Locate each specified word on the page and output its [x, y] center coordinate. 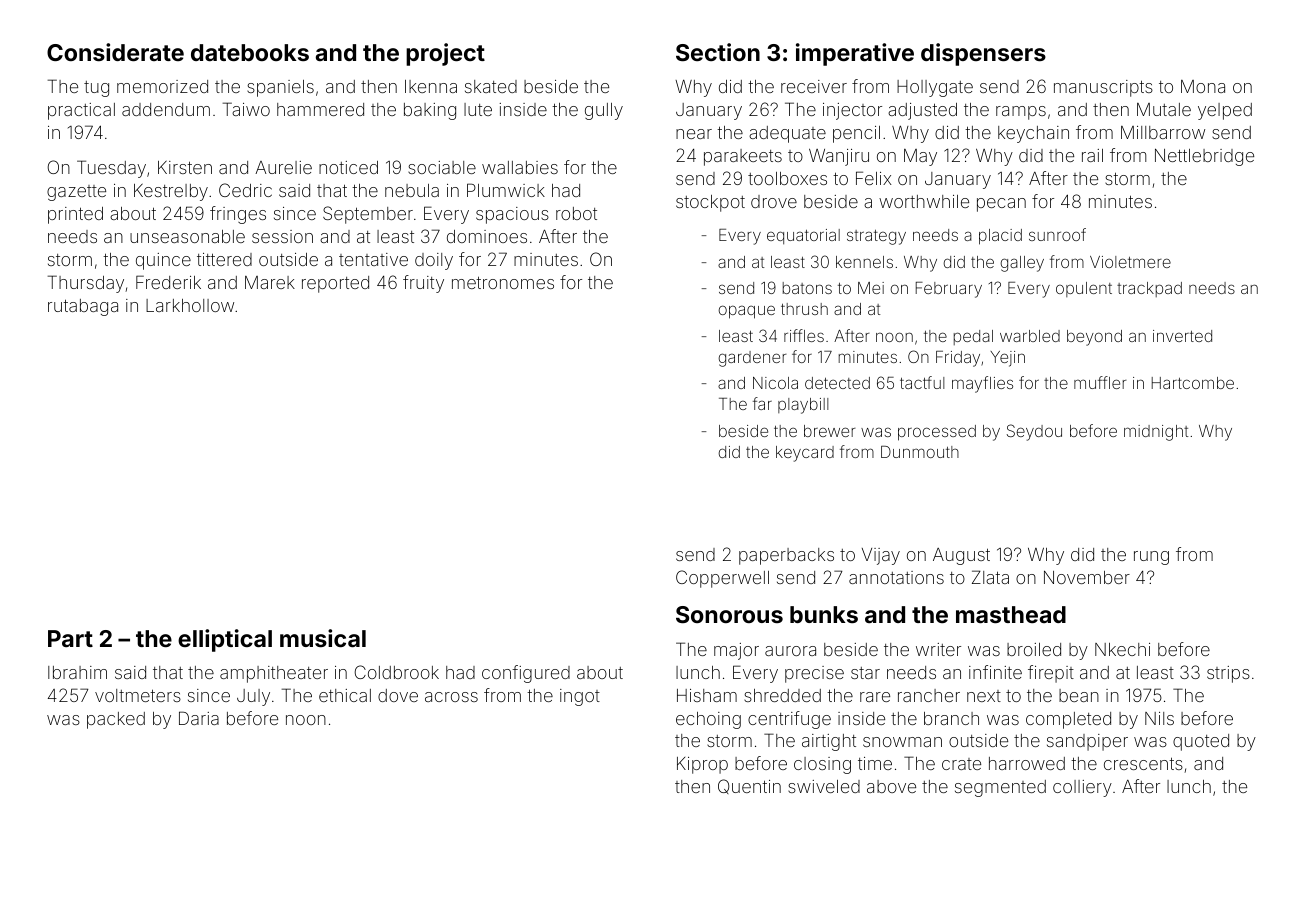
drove [774, 201]
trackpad [1149, 289]
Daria [199, 718]
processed [937, 433]
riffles [804, 335]
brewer [830, 431]
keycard [805, 454]
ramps [1021, 113]
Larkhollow [190, 305]
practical [81, 111]
